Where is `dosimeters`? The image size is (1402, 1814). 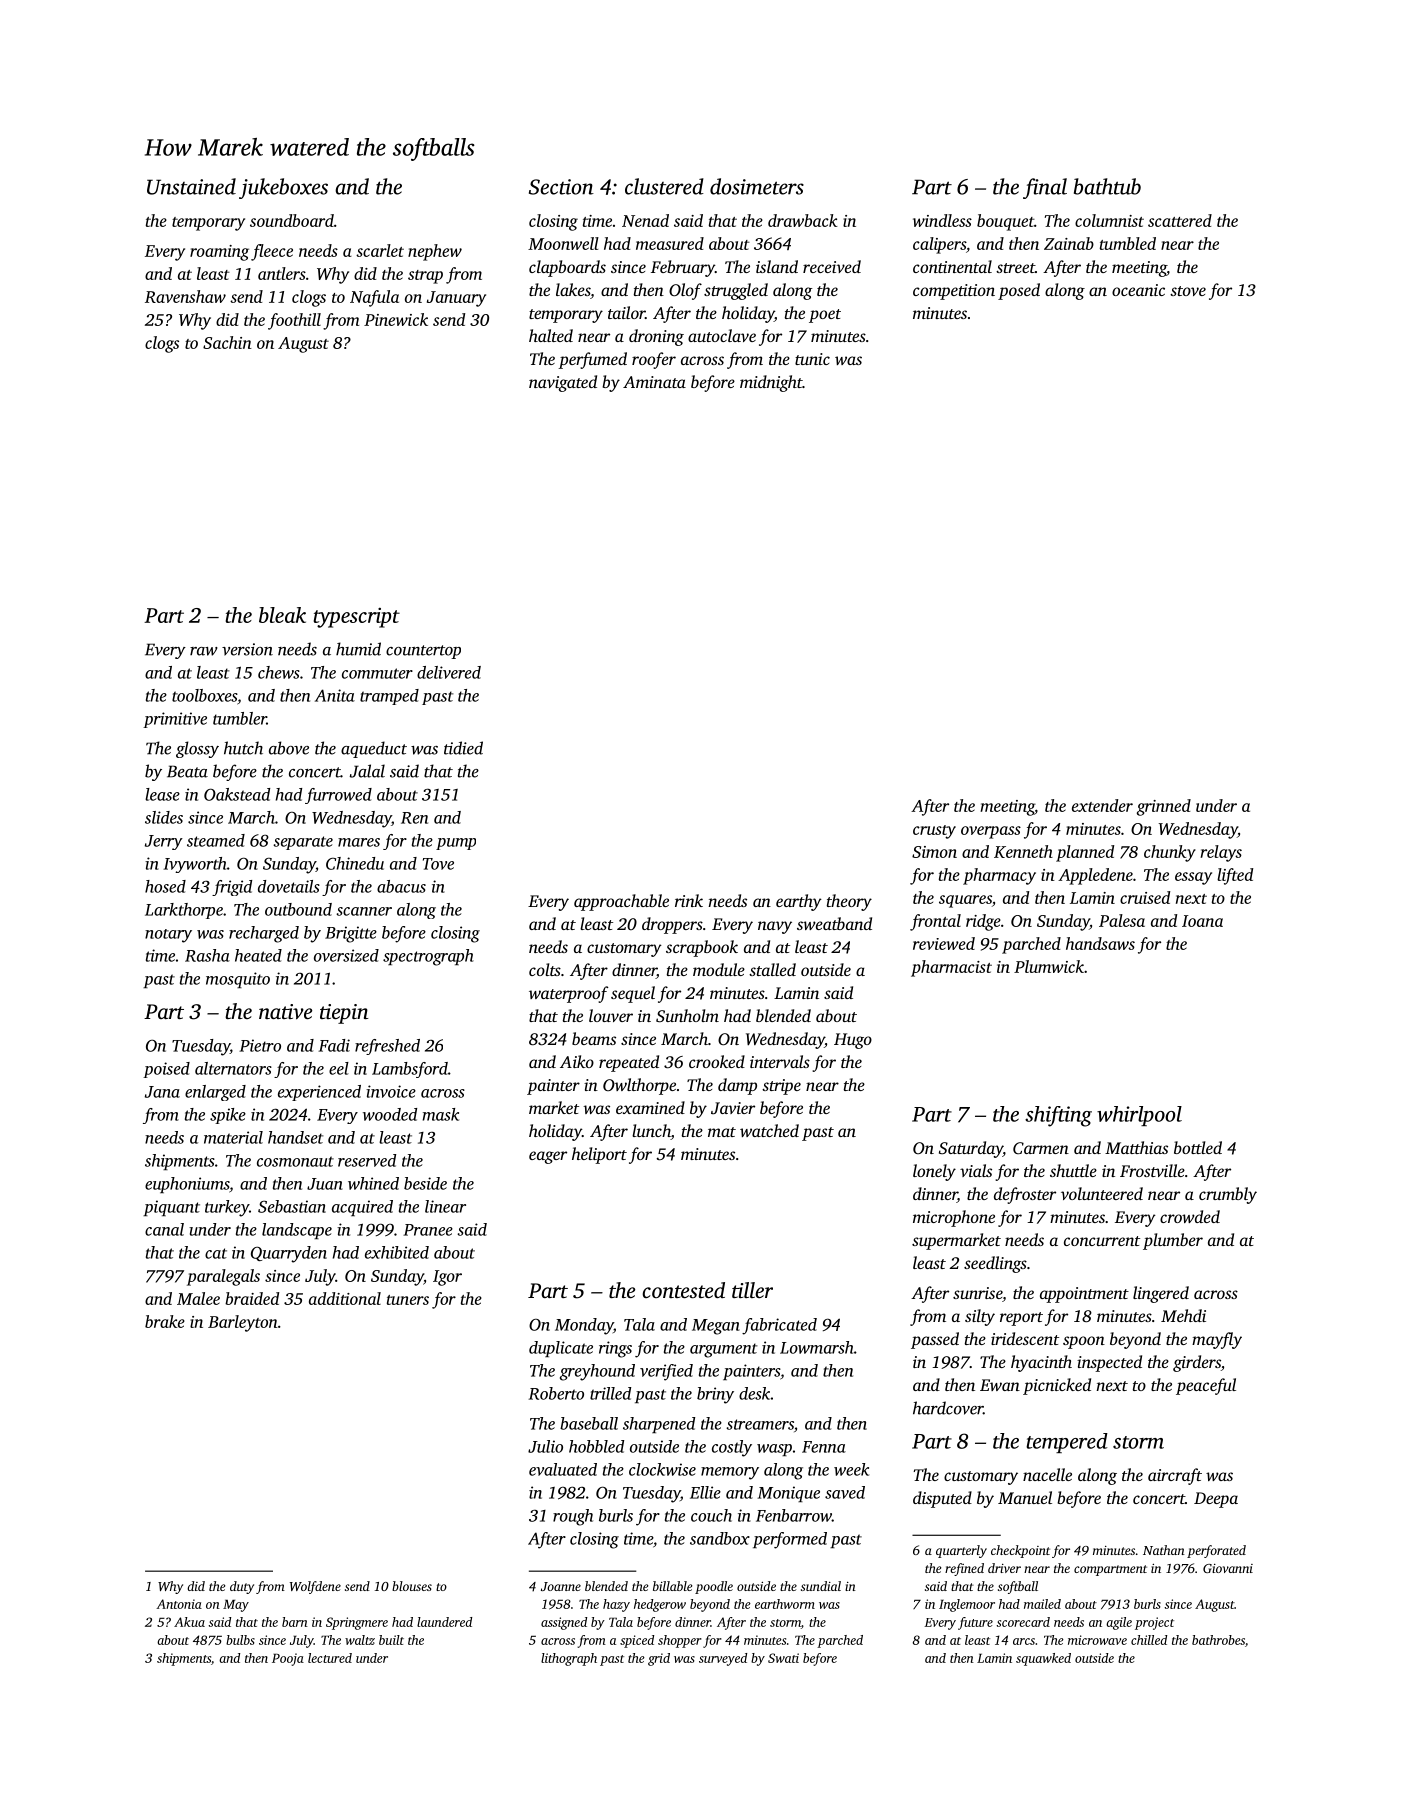 dosimeters is located at coordinates (757, 186).
